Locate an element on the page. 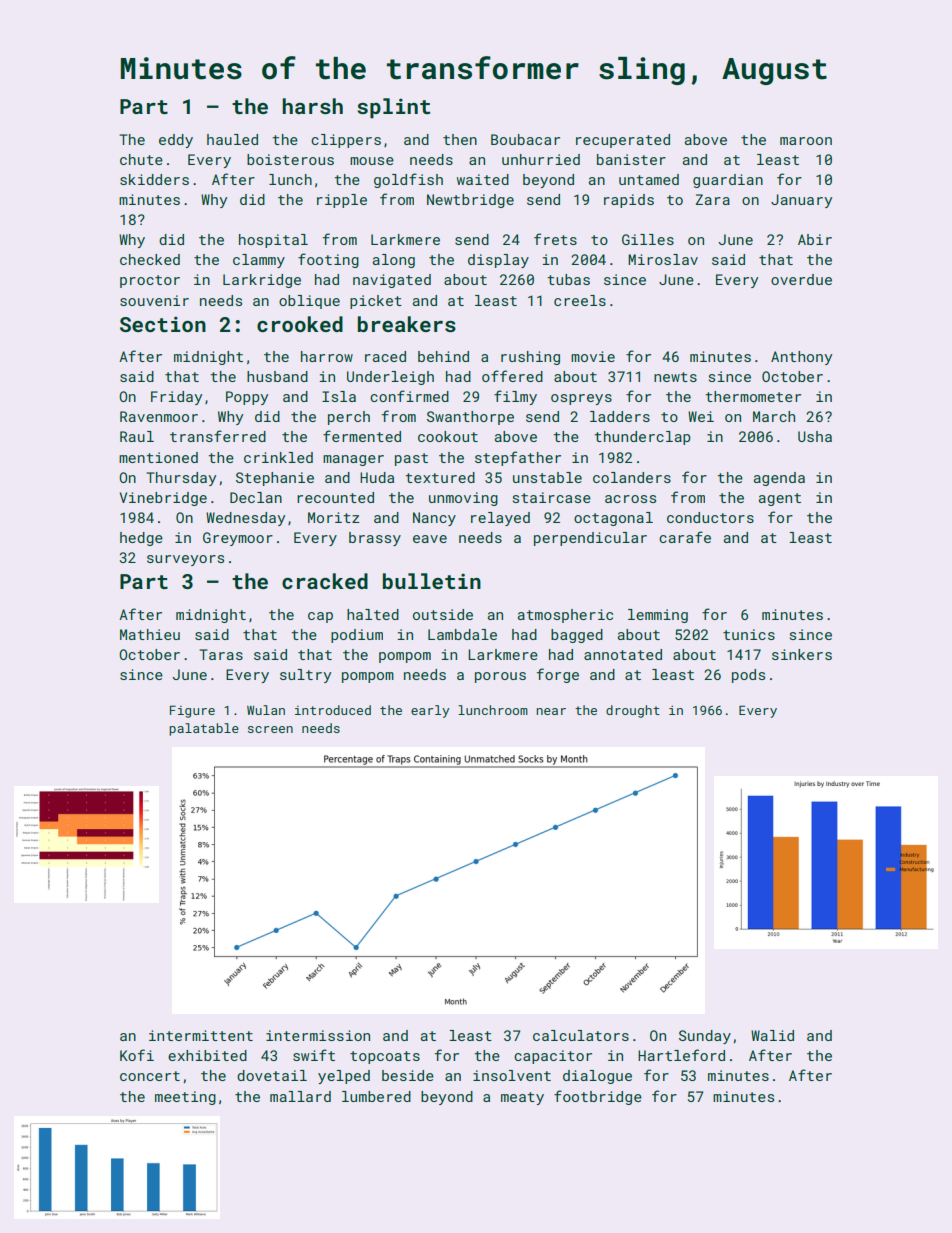 The width and height of the page is (952, 1233). Taras is located at coordinates (221, 654).
